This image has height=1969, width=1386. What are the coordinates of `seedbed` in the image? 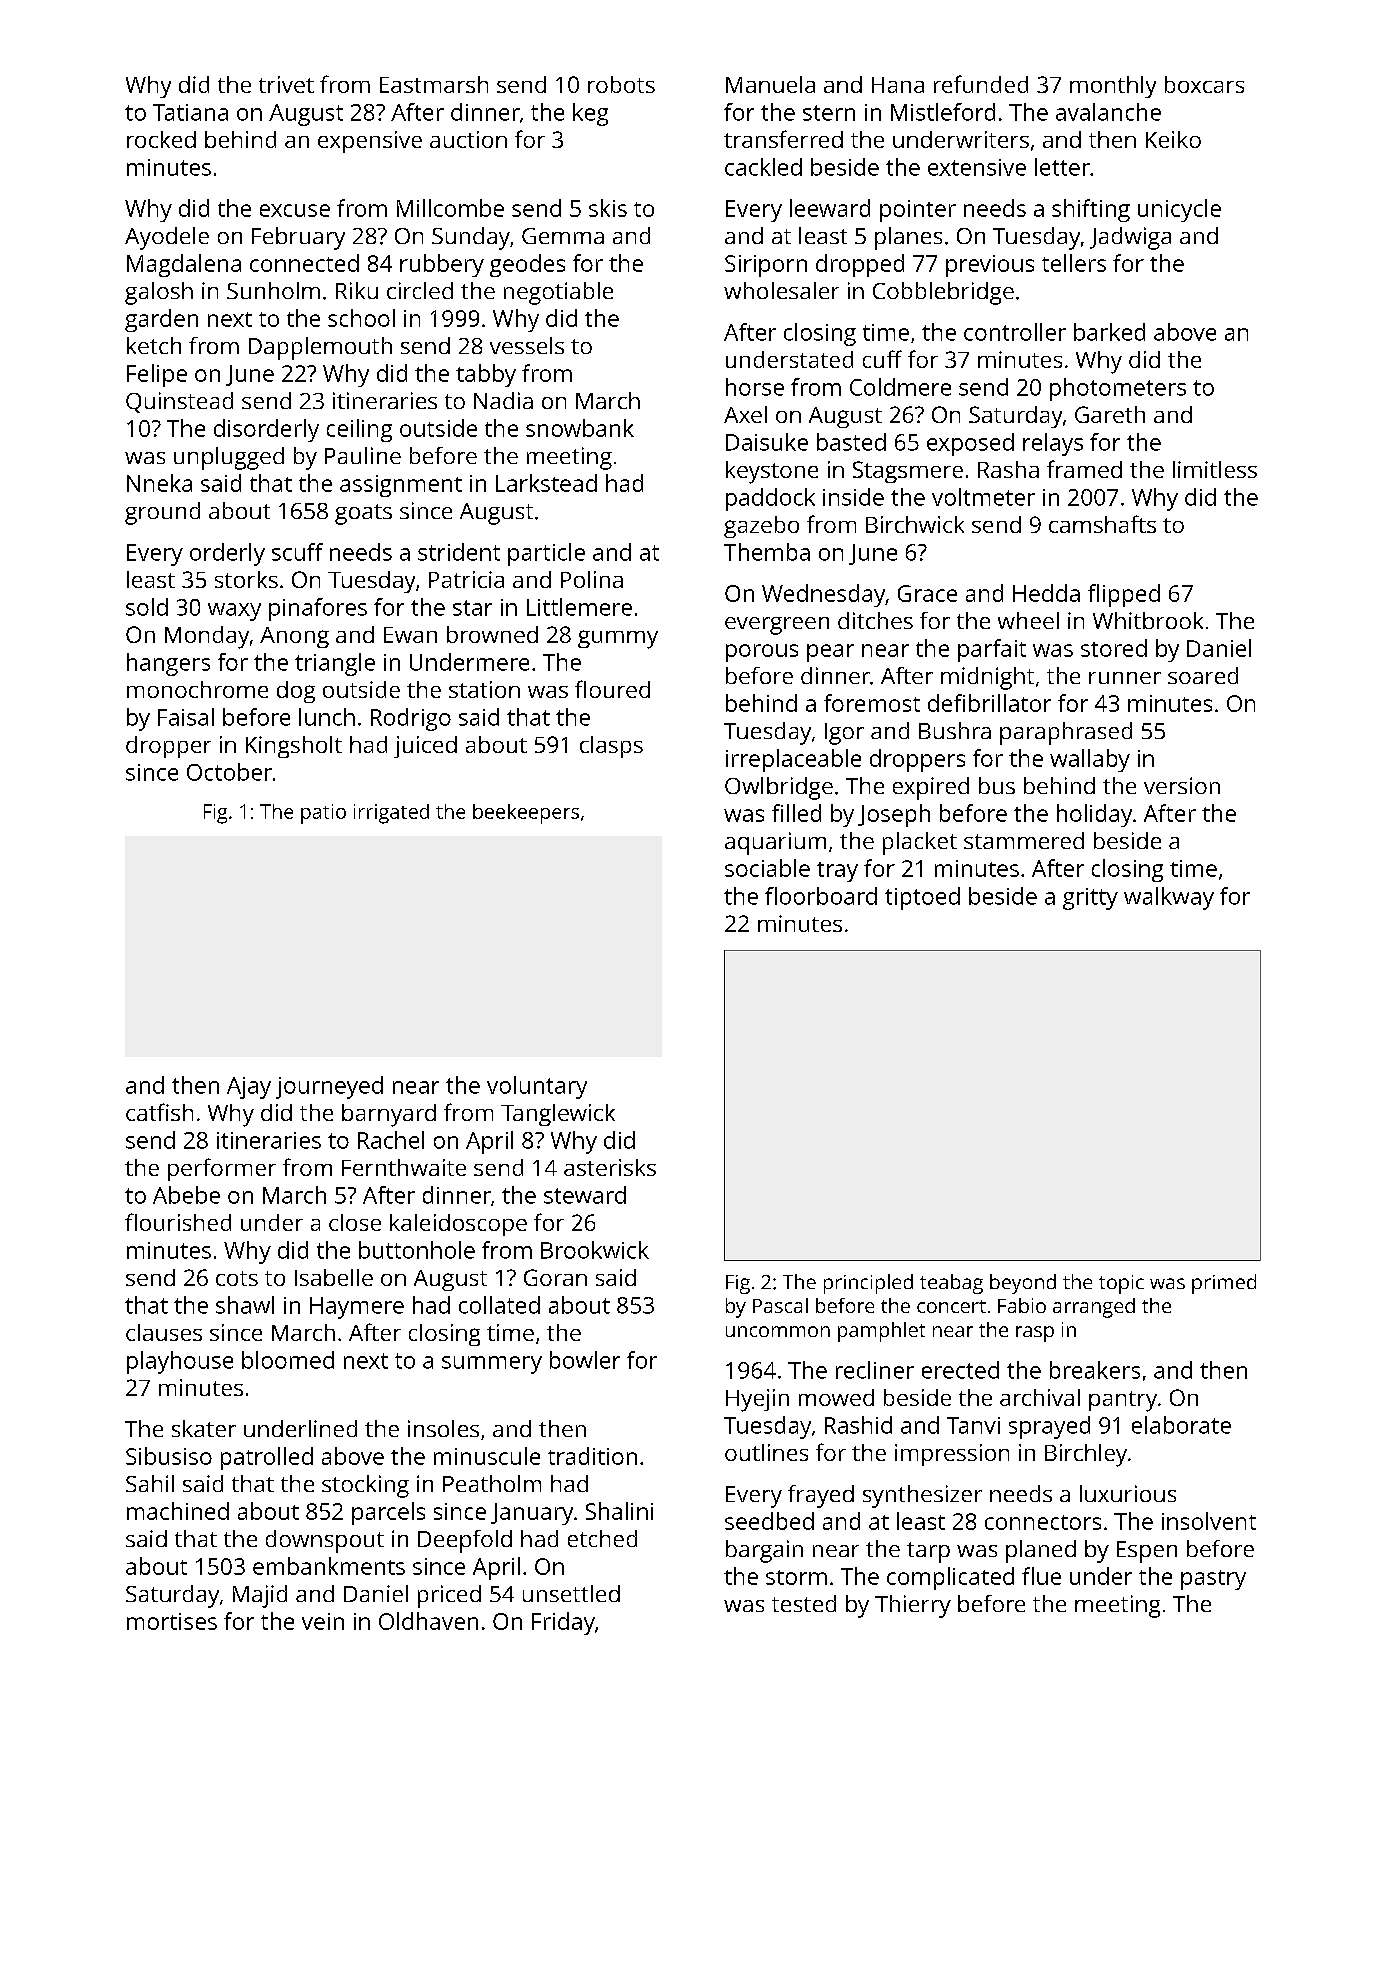 It's located at (769, 1521).
